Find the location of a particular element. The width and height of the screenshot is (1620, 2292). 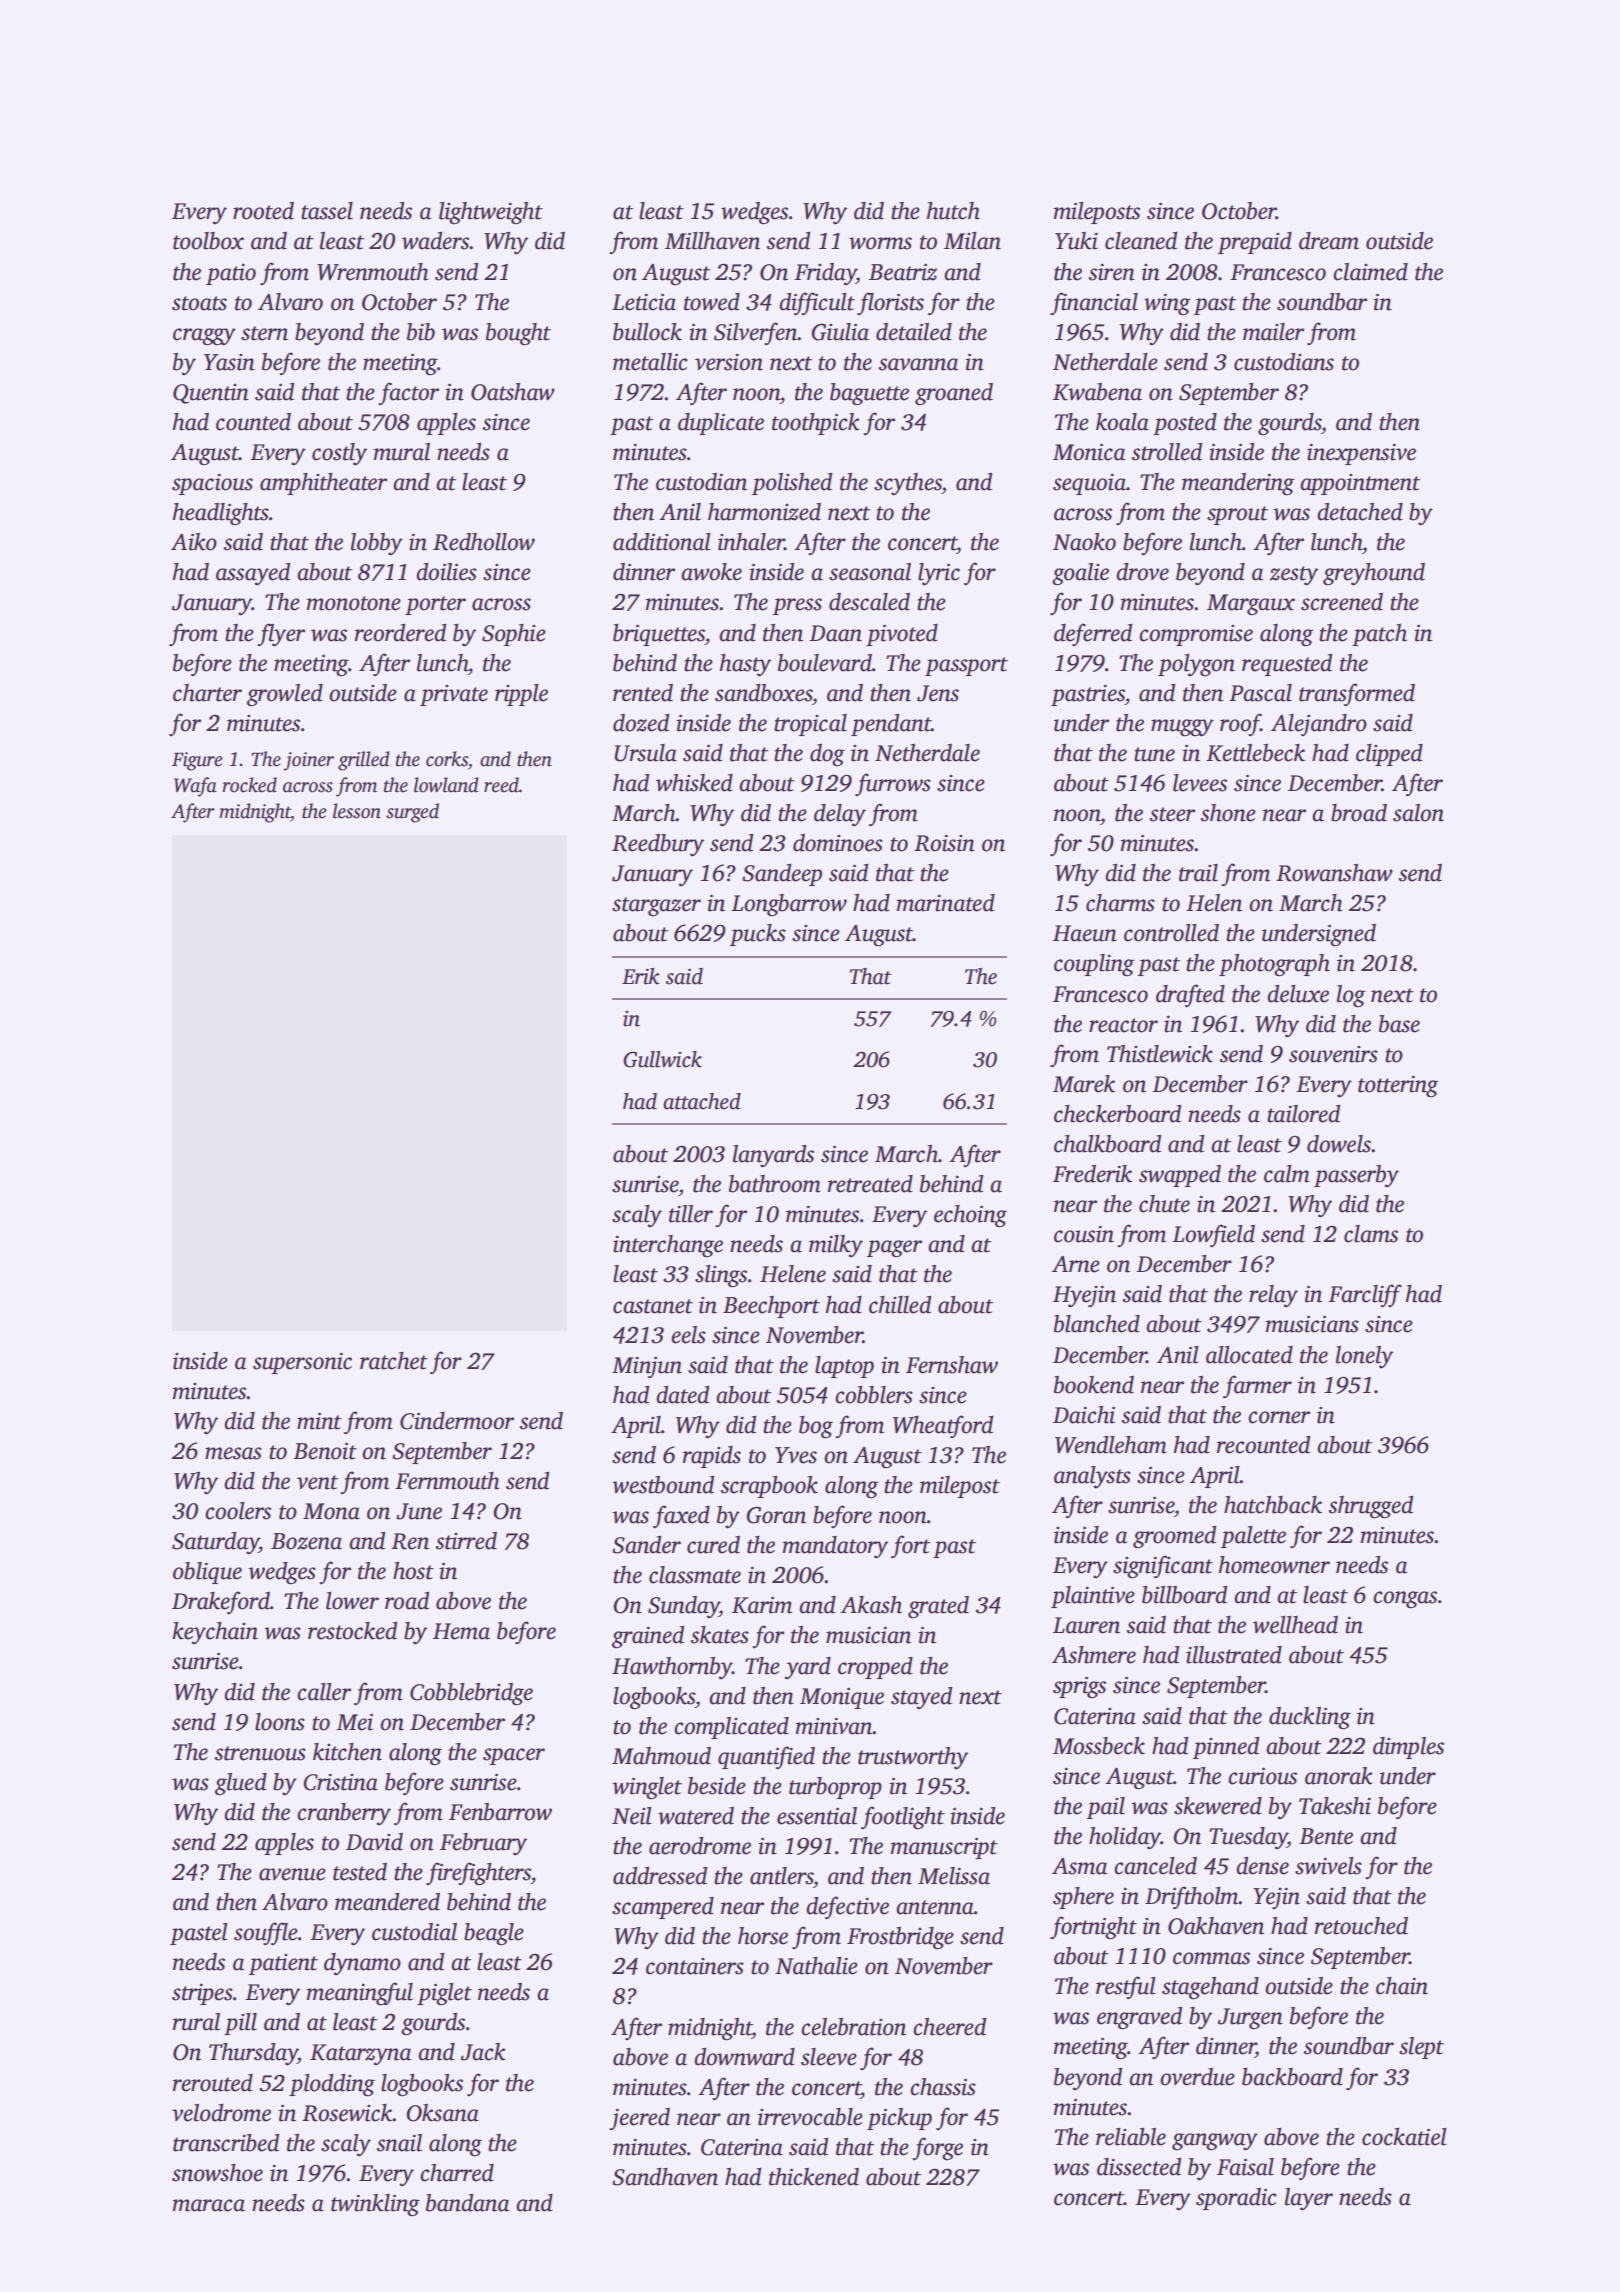

forge is located at coordinates (937, 2149).
